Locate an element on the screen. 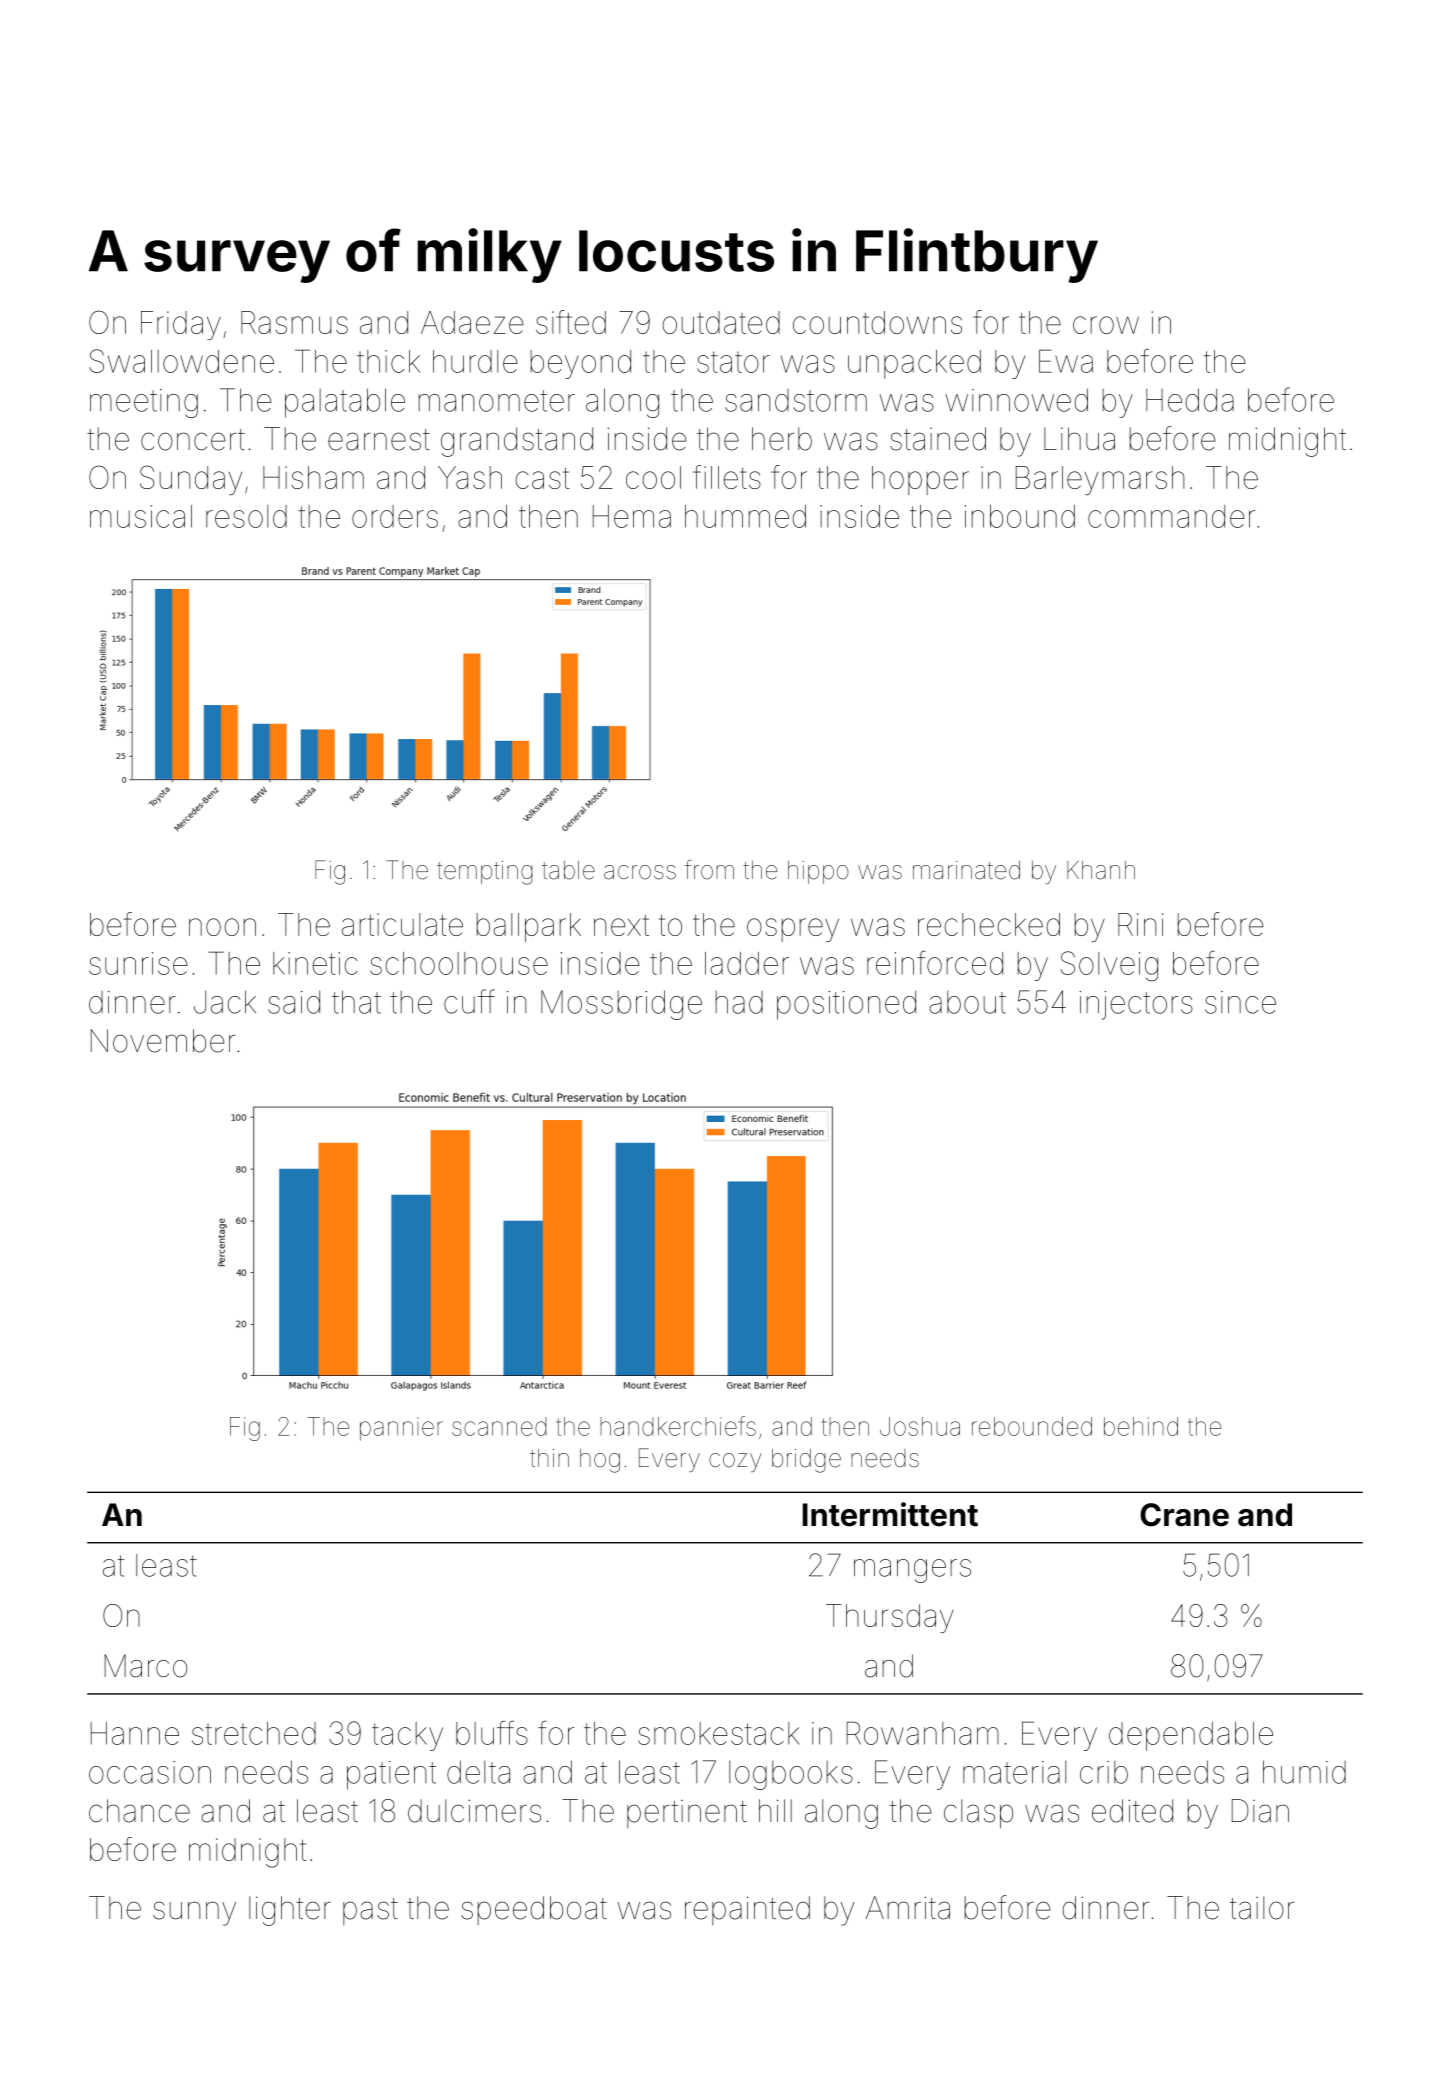 Image resolution: width=1450 pixels, height=2100 pixels. inbound is located at coordinates (1020, 516).
